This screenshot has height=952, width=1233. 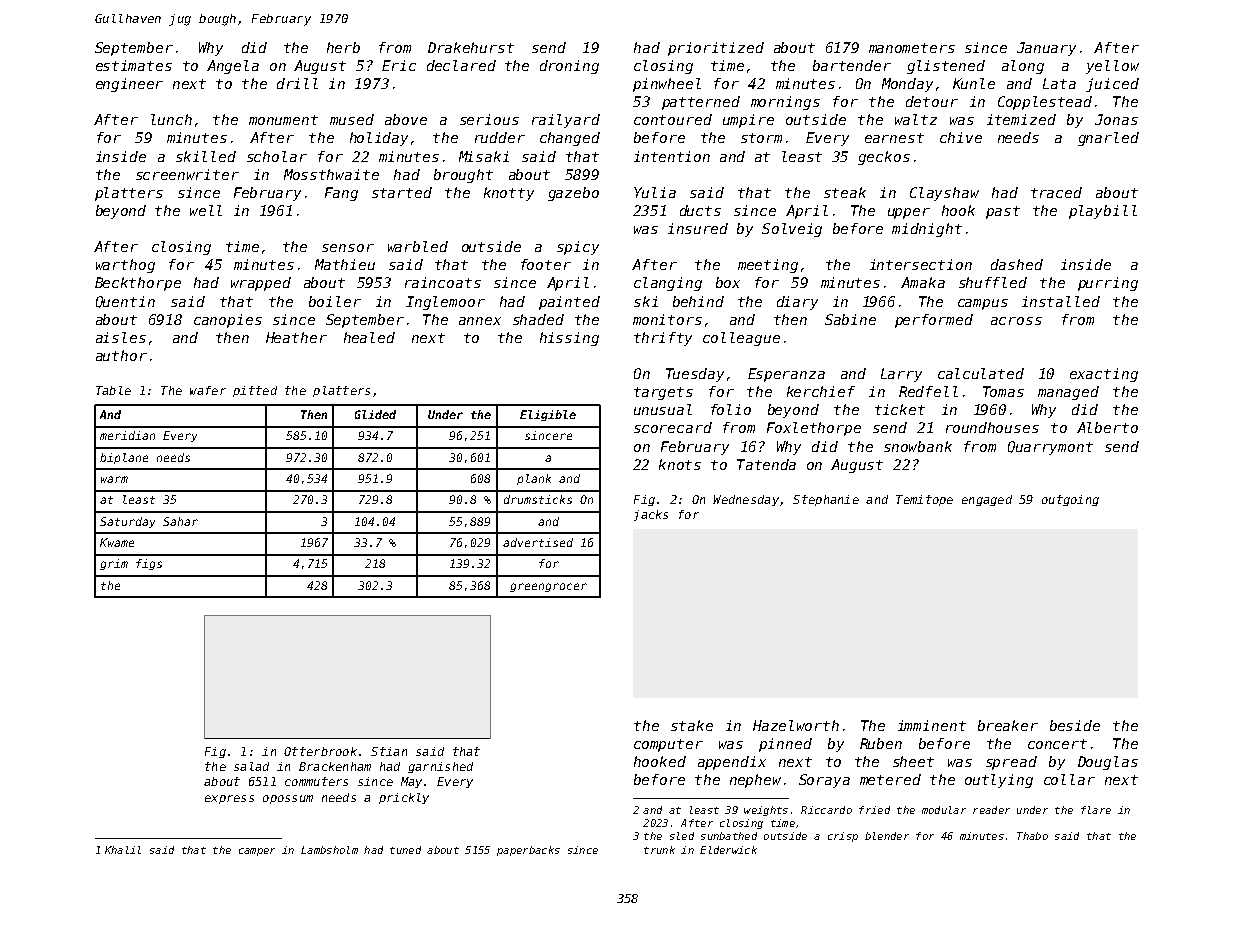 What do you see at coordinates (548, 587) in the screenshot?
I see `greengrocer` at bounding box center [548, 587].
